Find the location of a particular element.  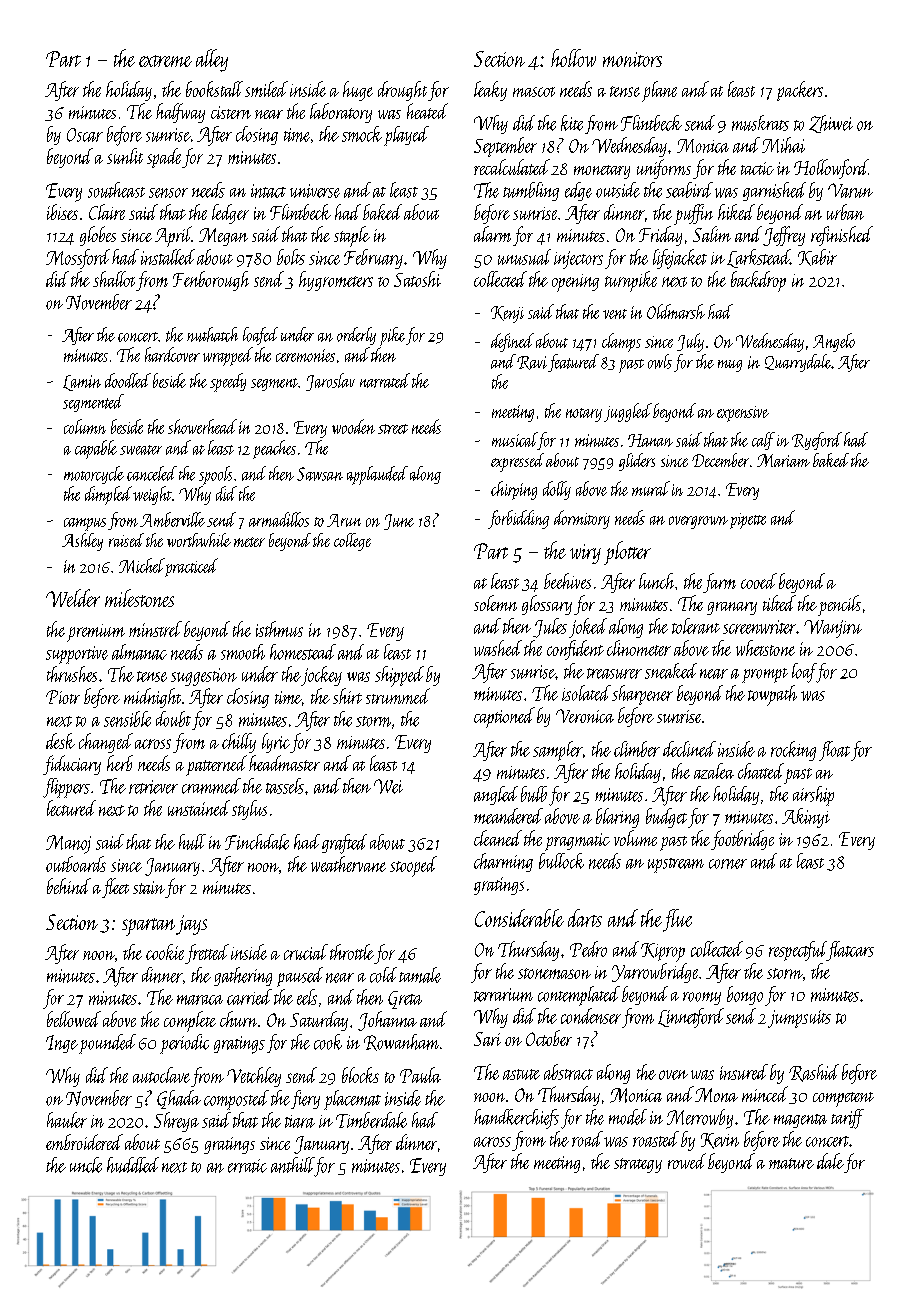

astute is located at coordinates (521, 1074).
